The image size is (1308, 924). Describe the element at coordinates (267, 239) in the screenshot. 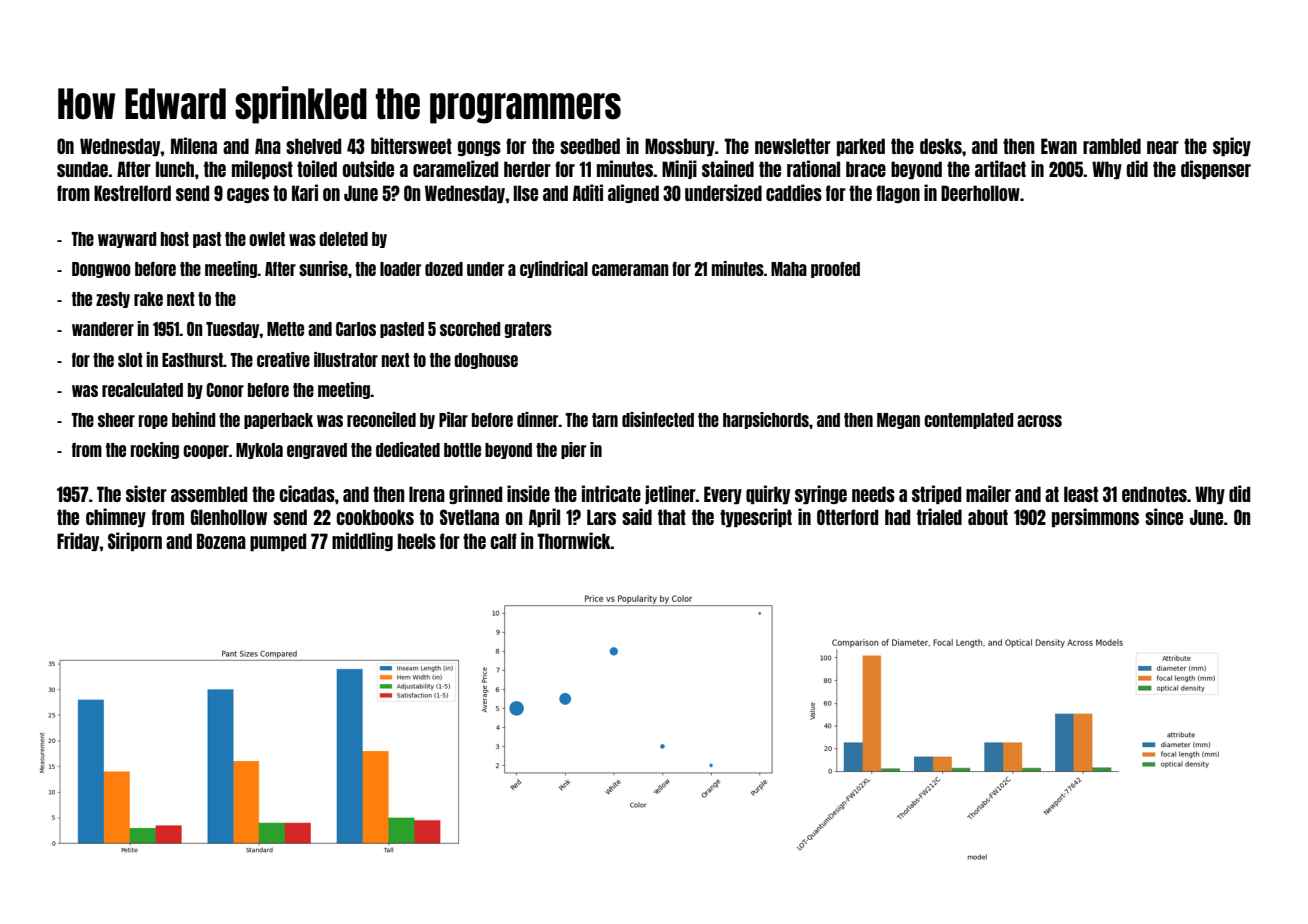

I see `owlet` at that location.
